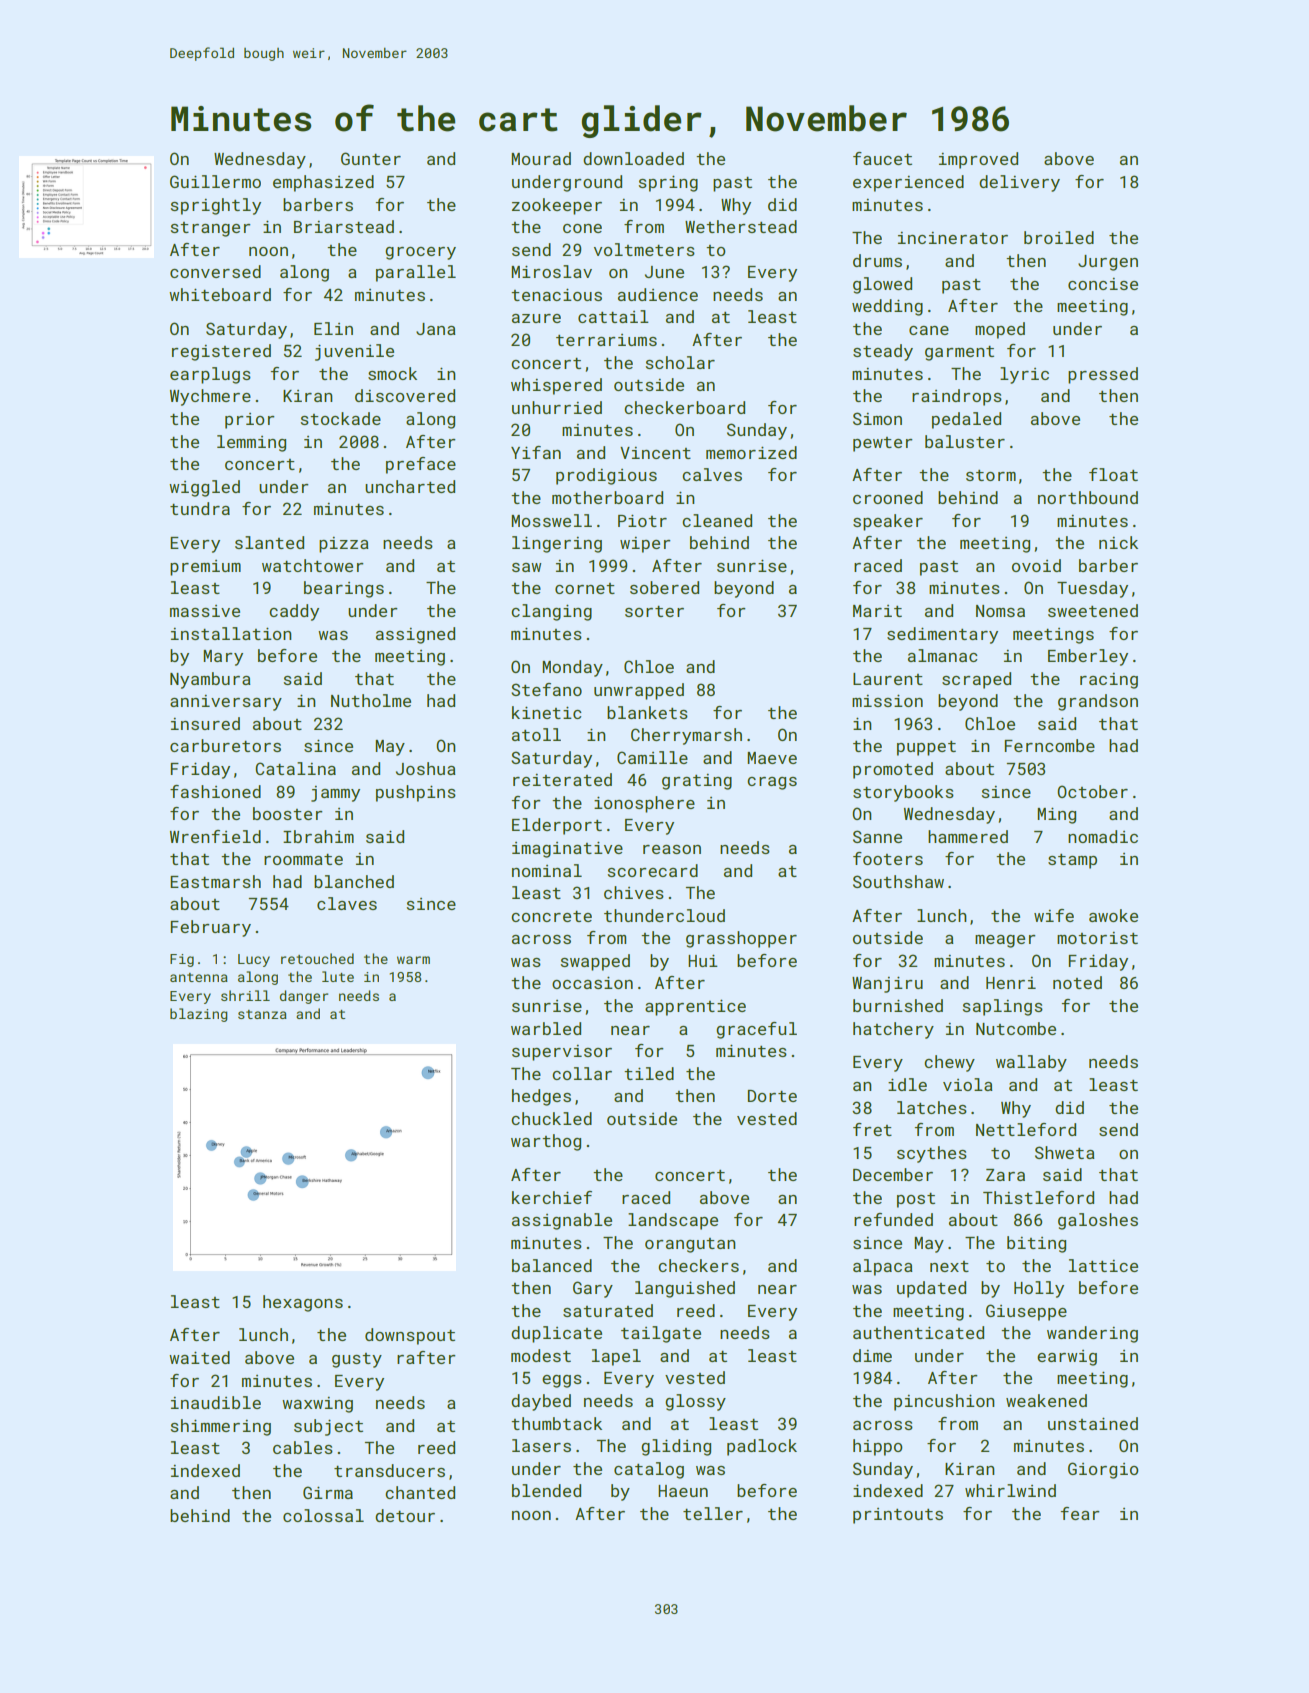  What do you see at coordinates (741, 939) in the image?
I see `grasshopper` at bounding box center [741, 939].
